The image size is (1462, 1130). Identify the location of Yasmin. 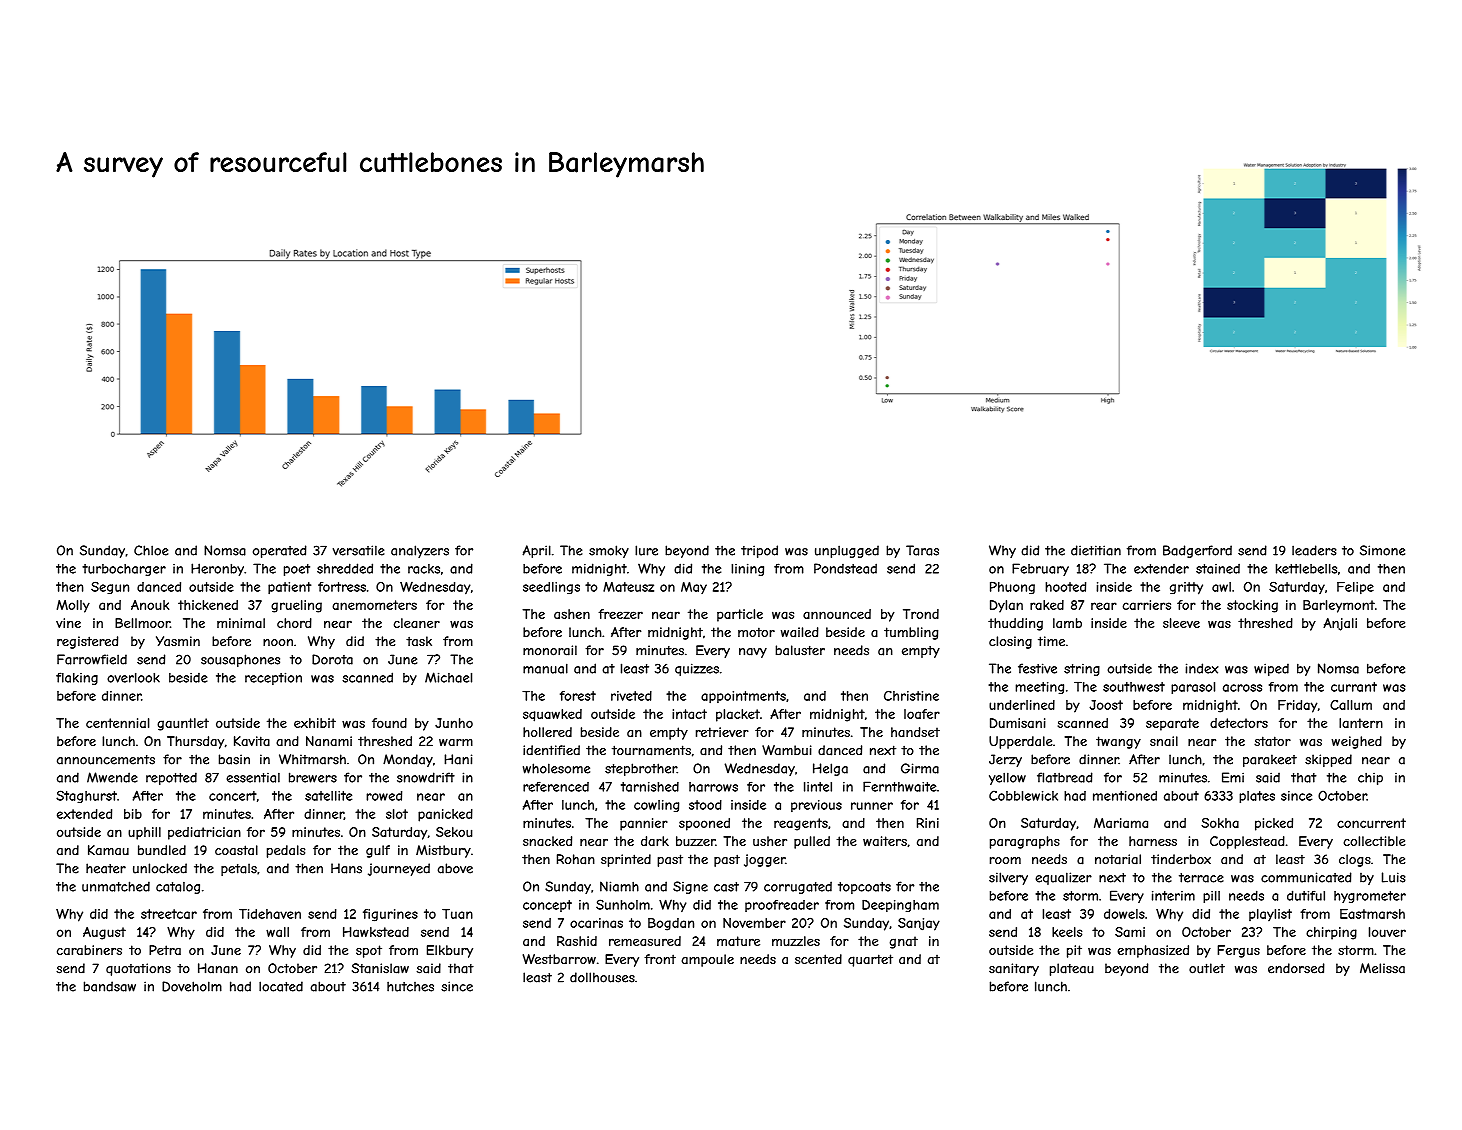
(178, 641).
